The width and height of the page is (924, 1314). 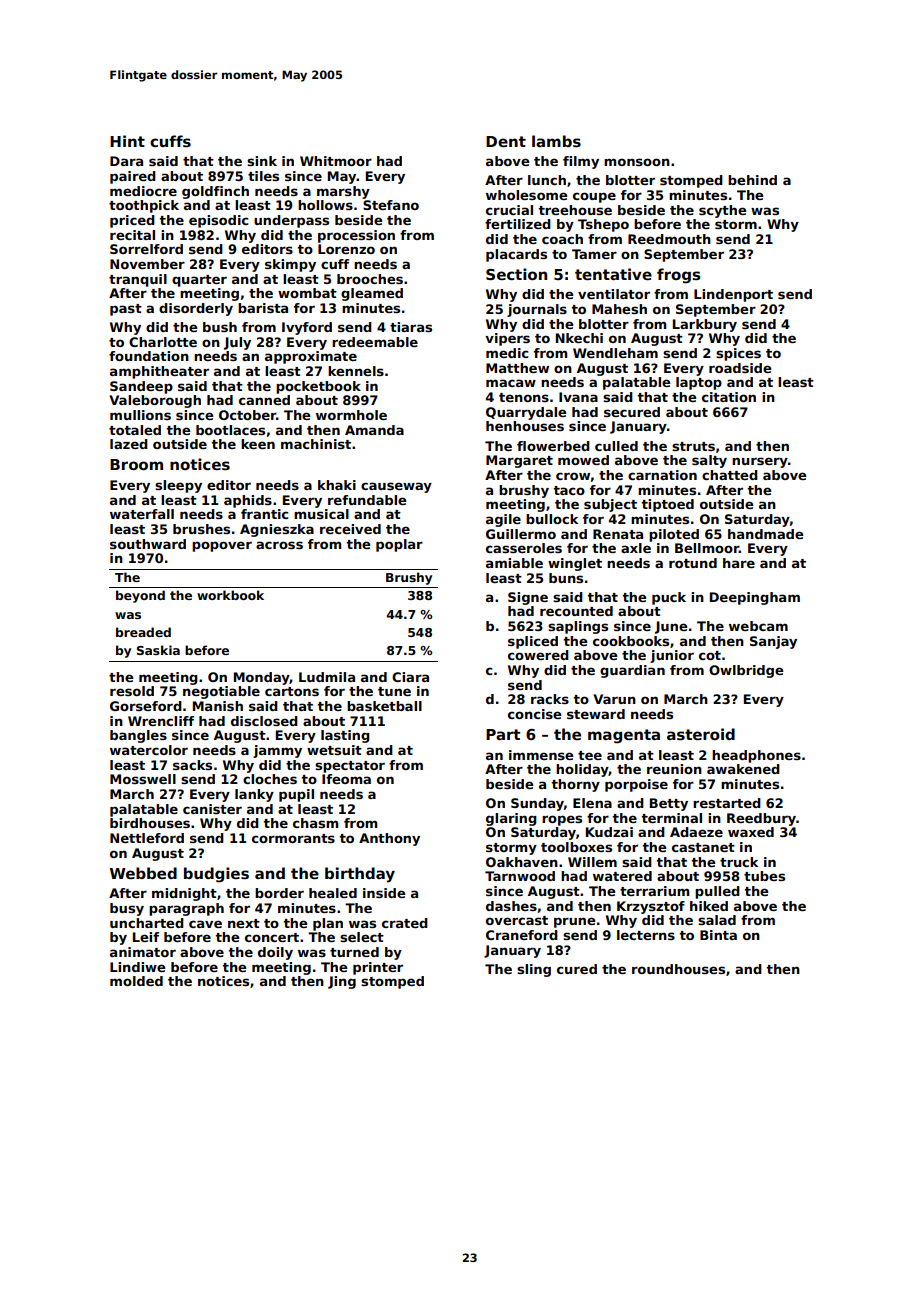 What do you see at coordinates (136, 981) in the page?
I see `molded` at bounding box center [136, 981].
